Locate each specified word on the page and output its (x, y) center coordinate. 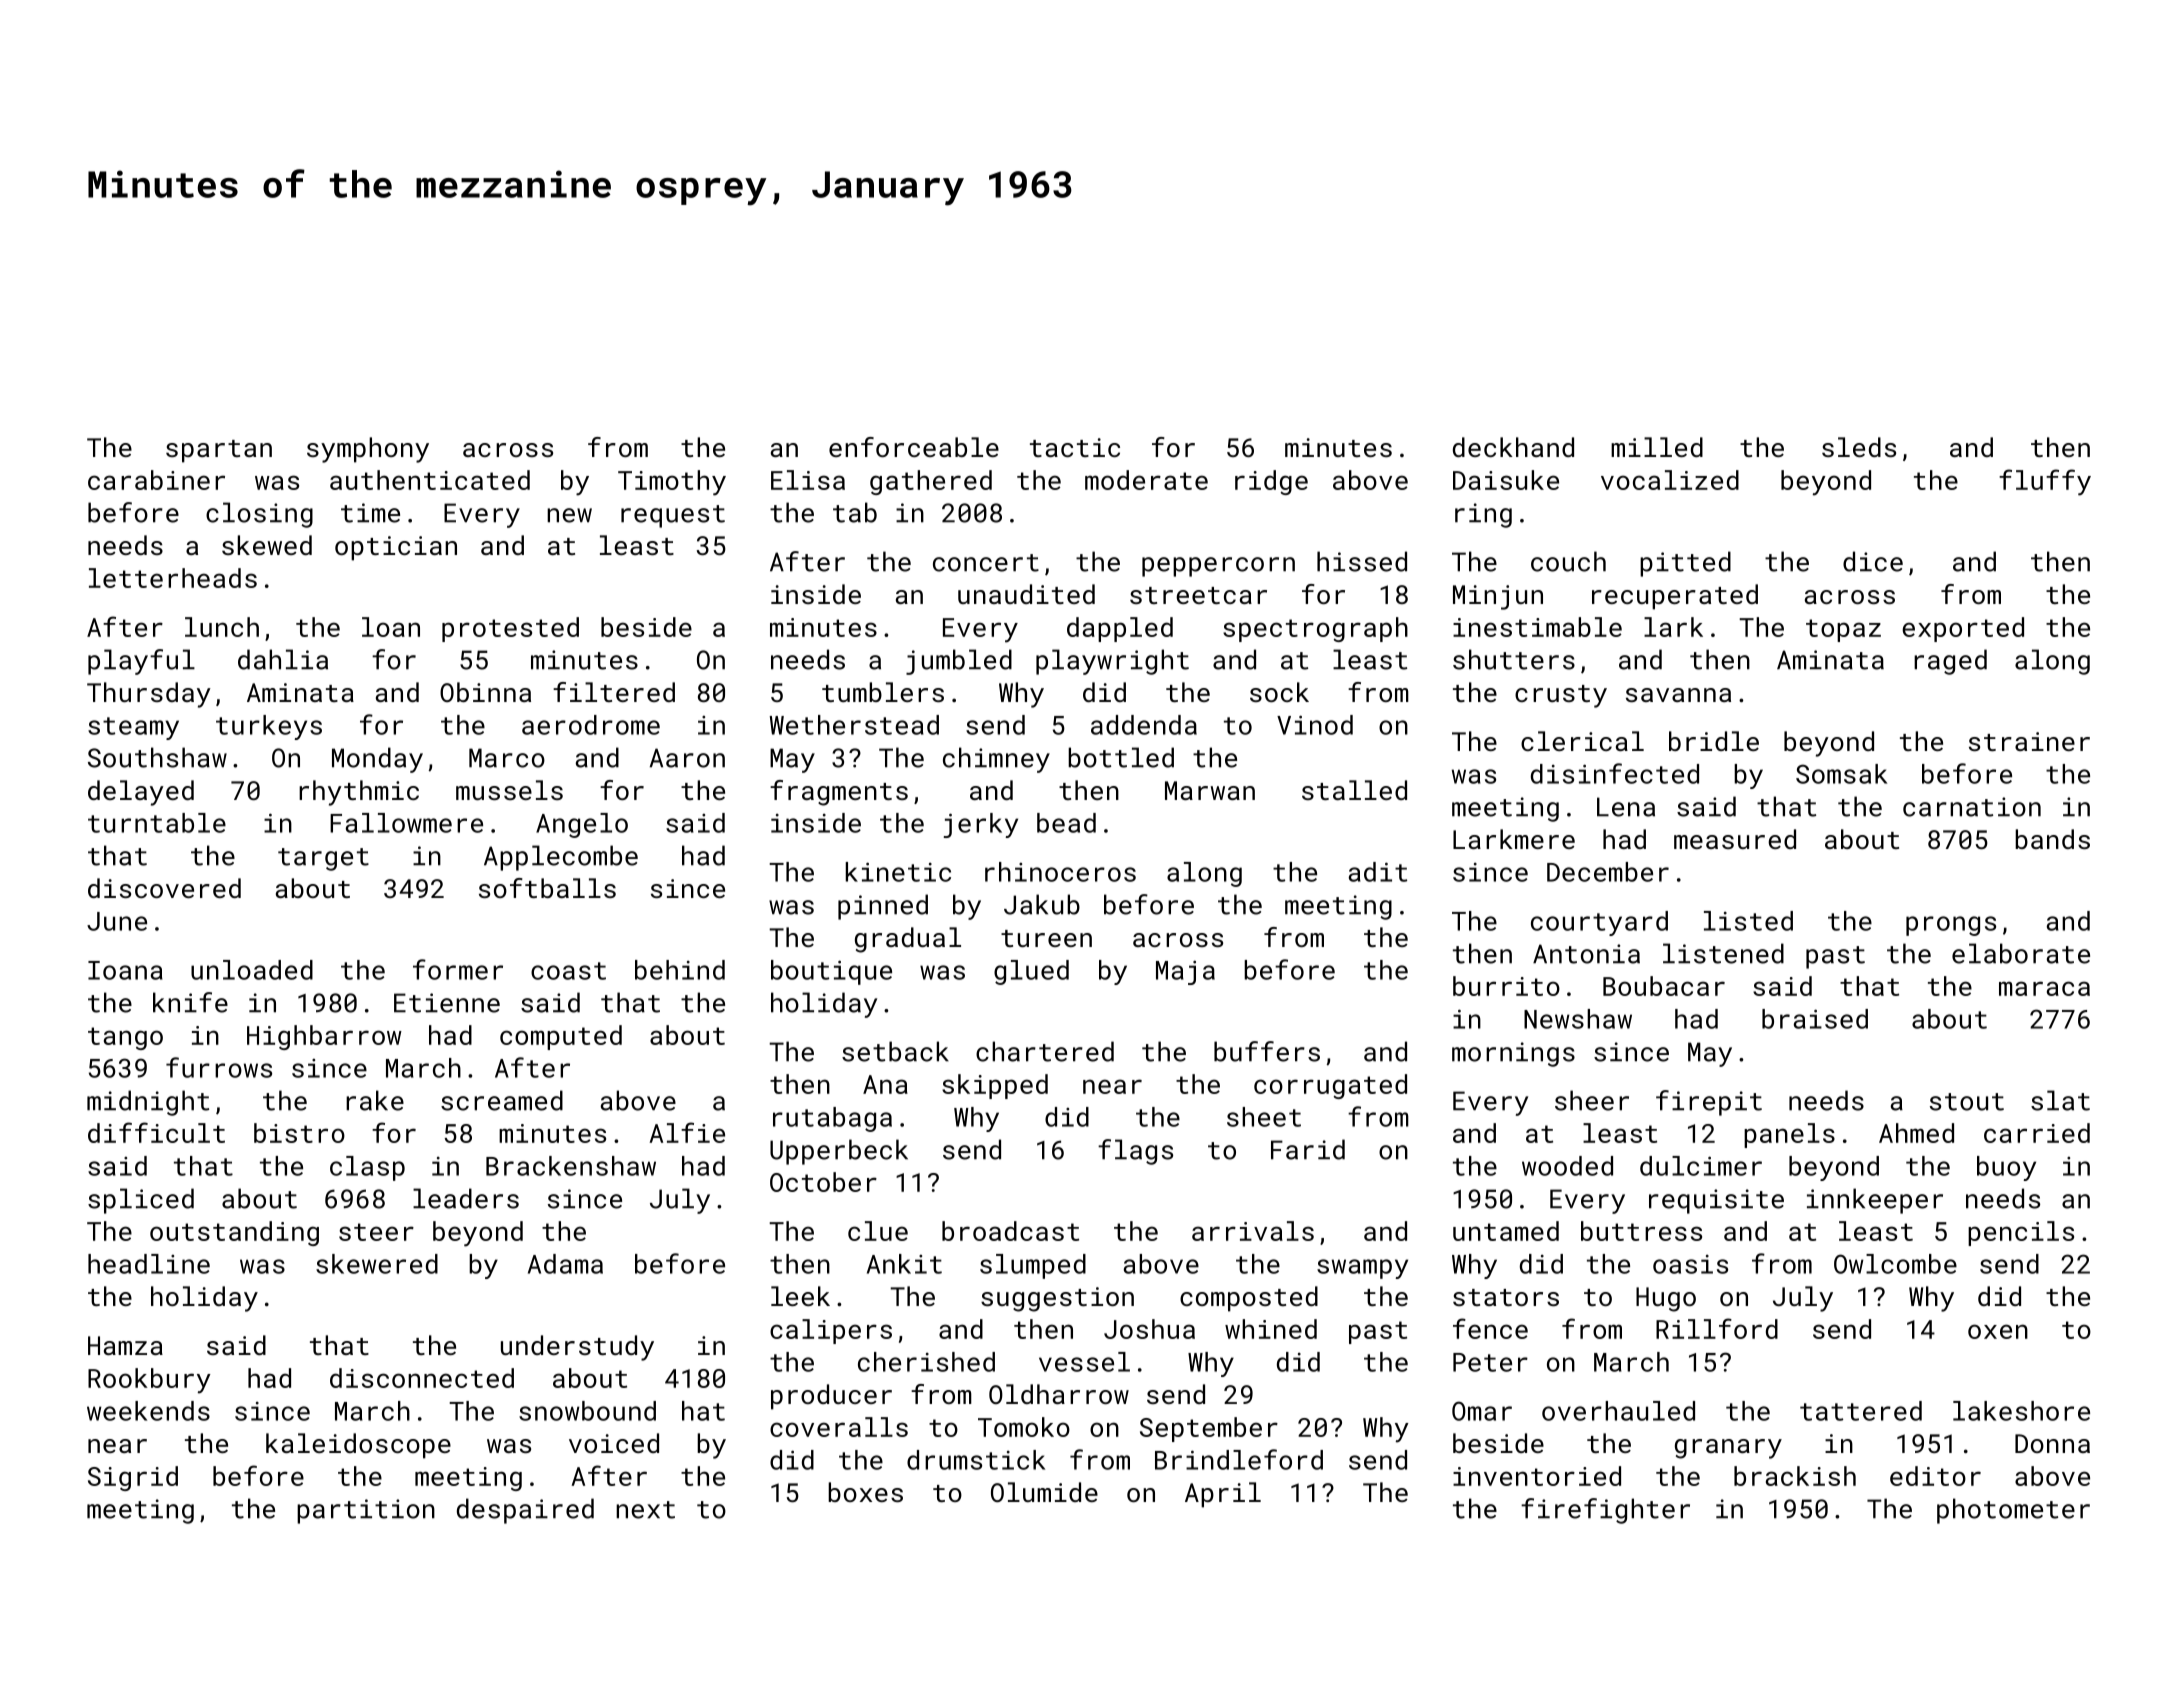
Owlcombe (1895, 1264)
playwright (1112, 662)
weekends (148, 1411)
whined (1271, 1329)
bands (2052, 839)
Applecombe (561, 858)
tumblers (883, 692)
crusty (1561, 696)
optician (396, 548)
